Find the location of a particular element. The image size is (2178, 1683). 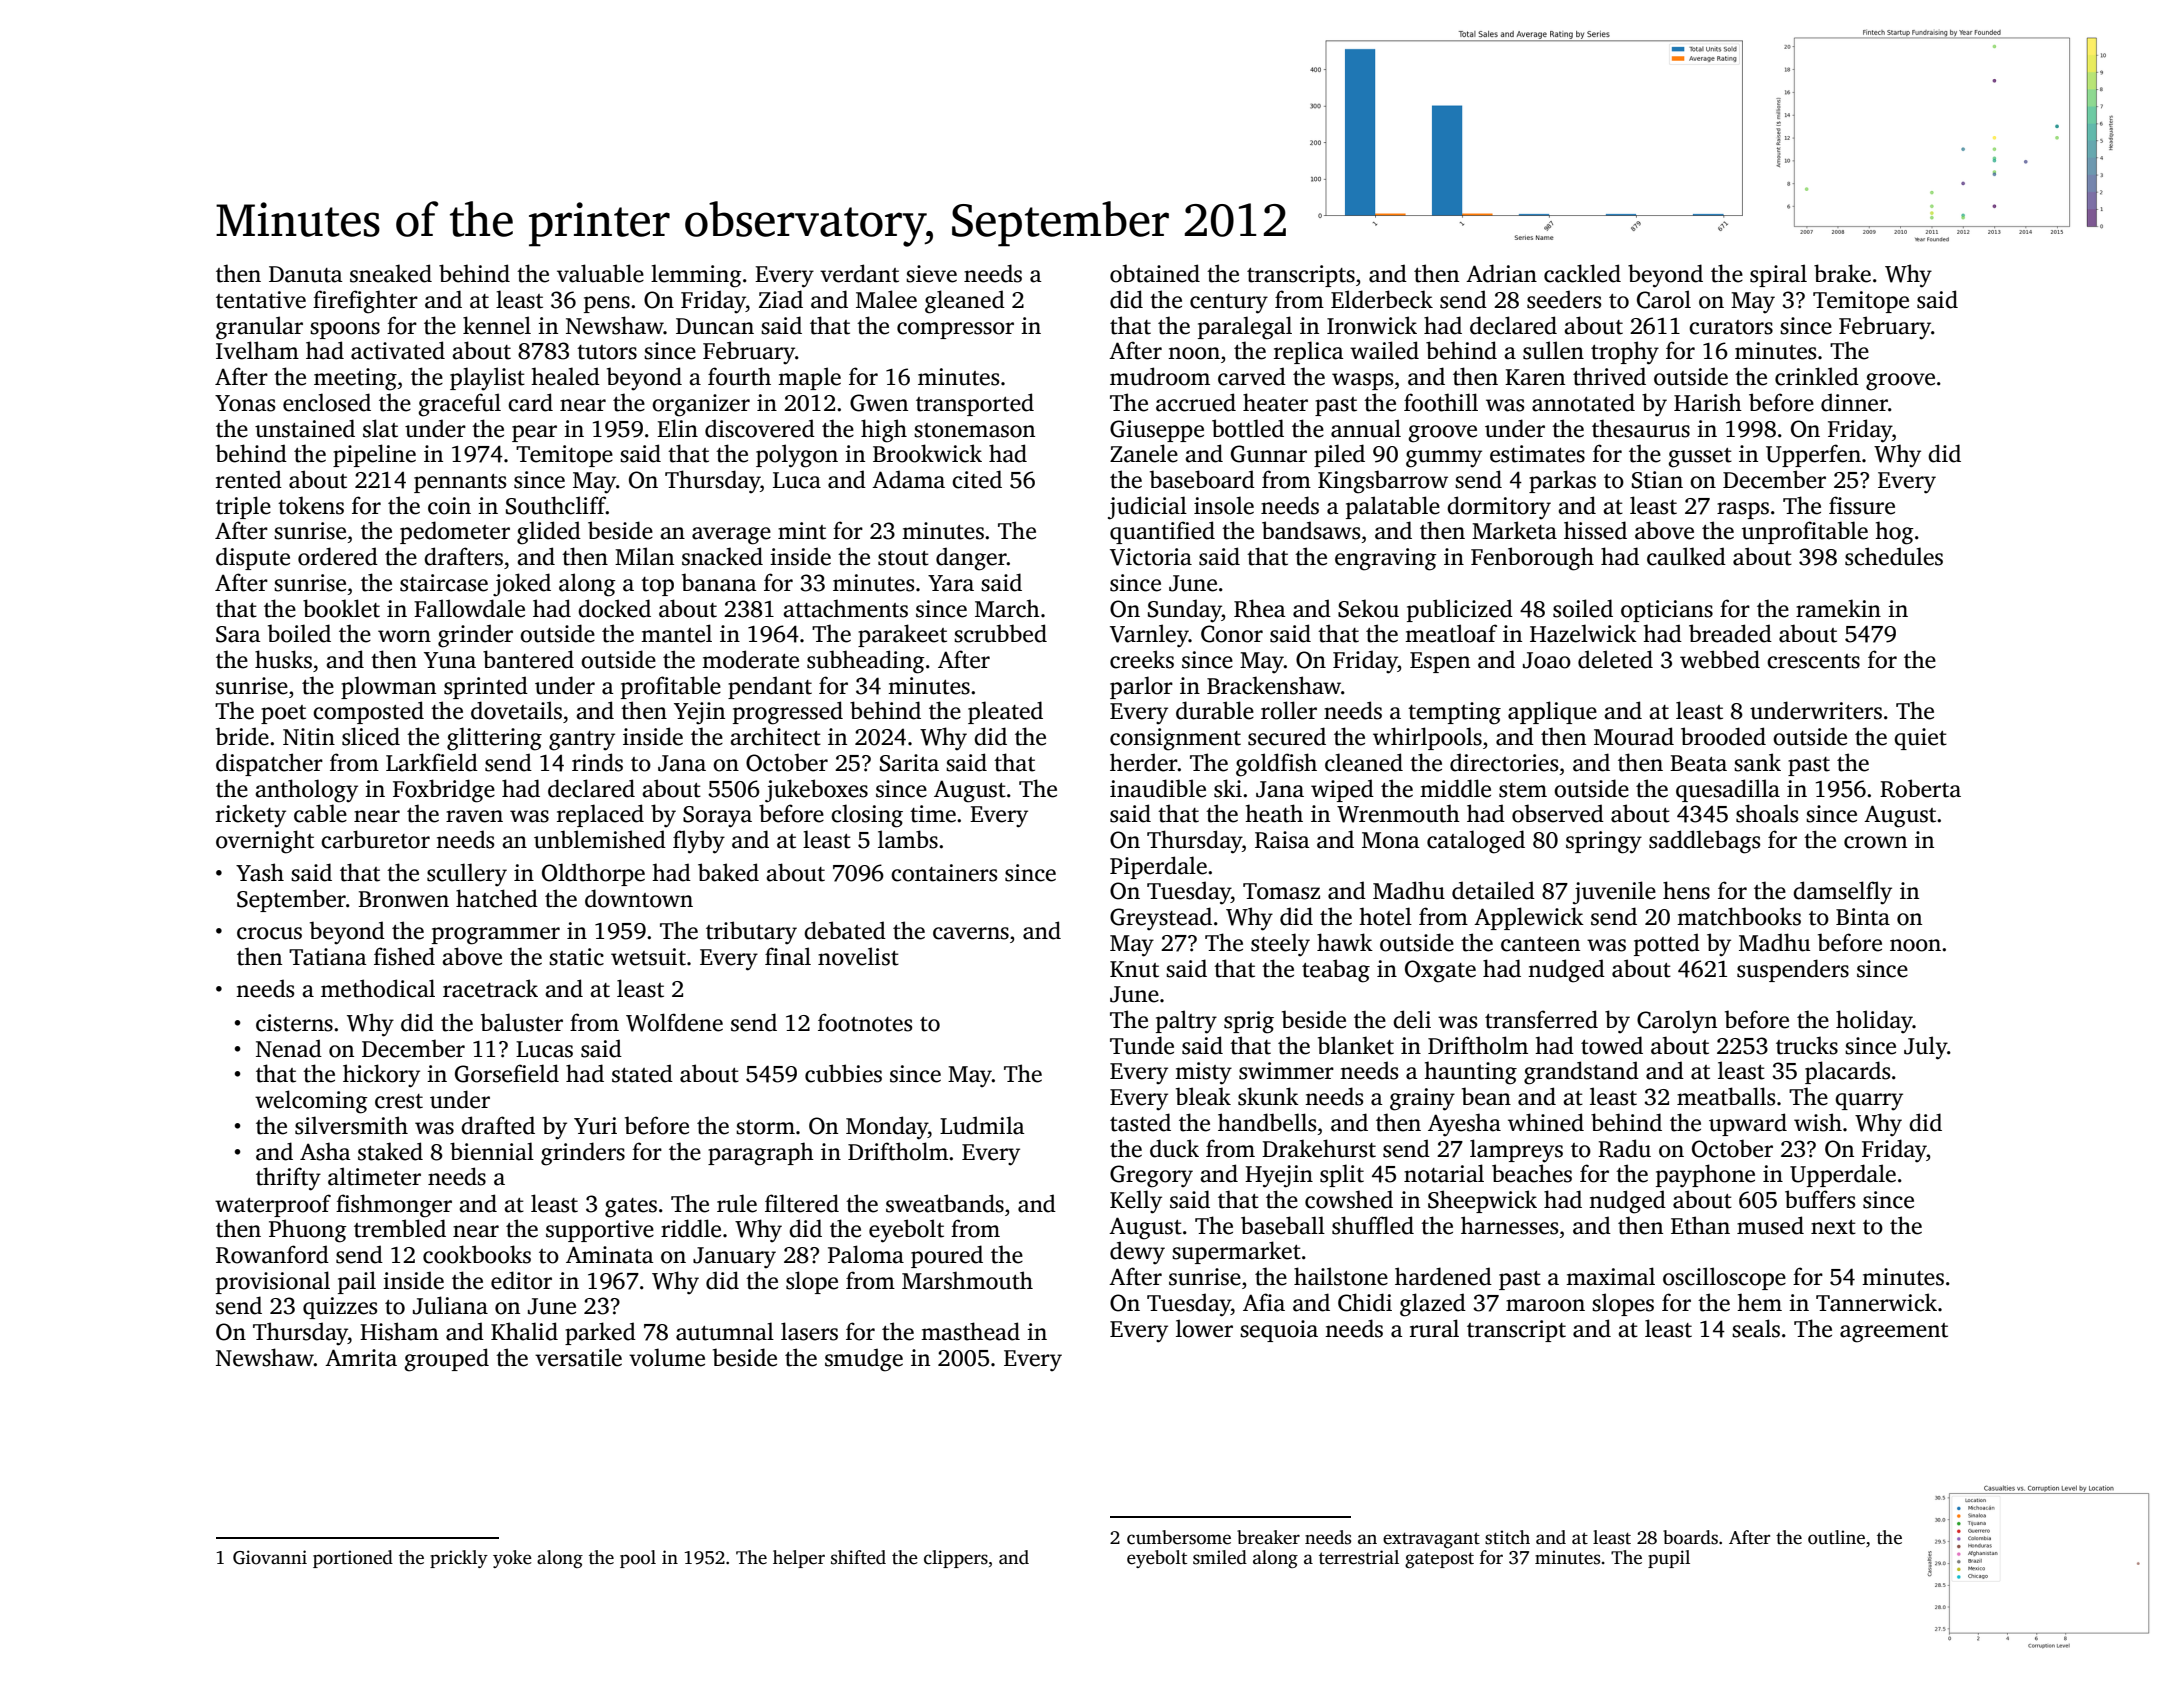

spiral is located at coordinates (1778, 275).
